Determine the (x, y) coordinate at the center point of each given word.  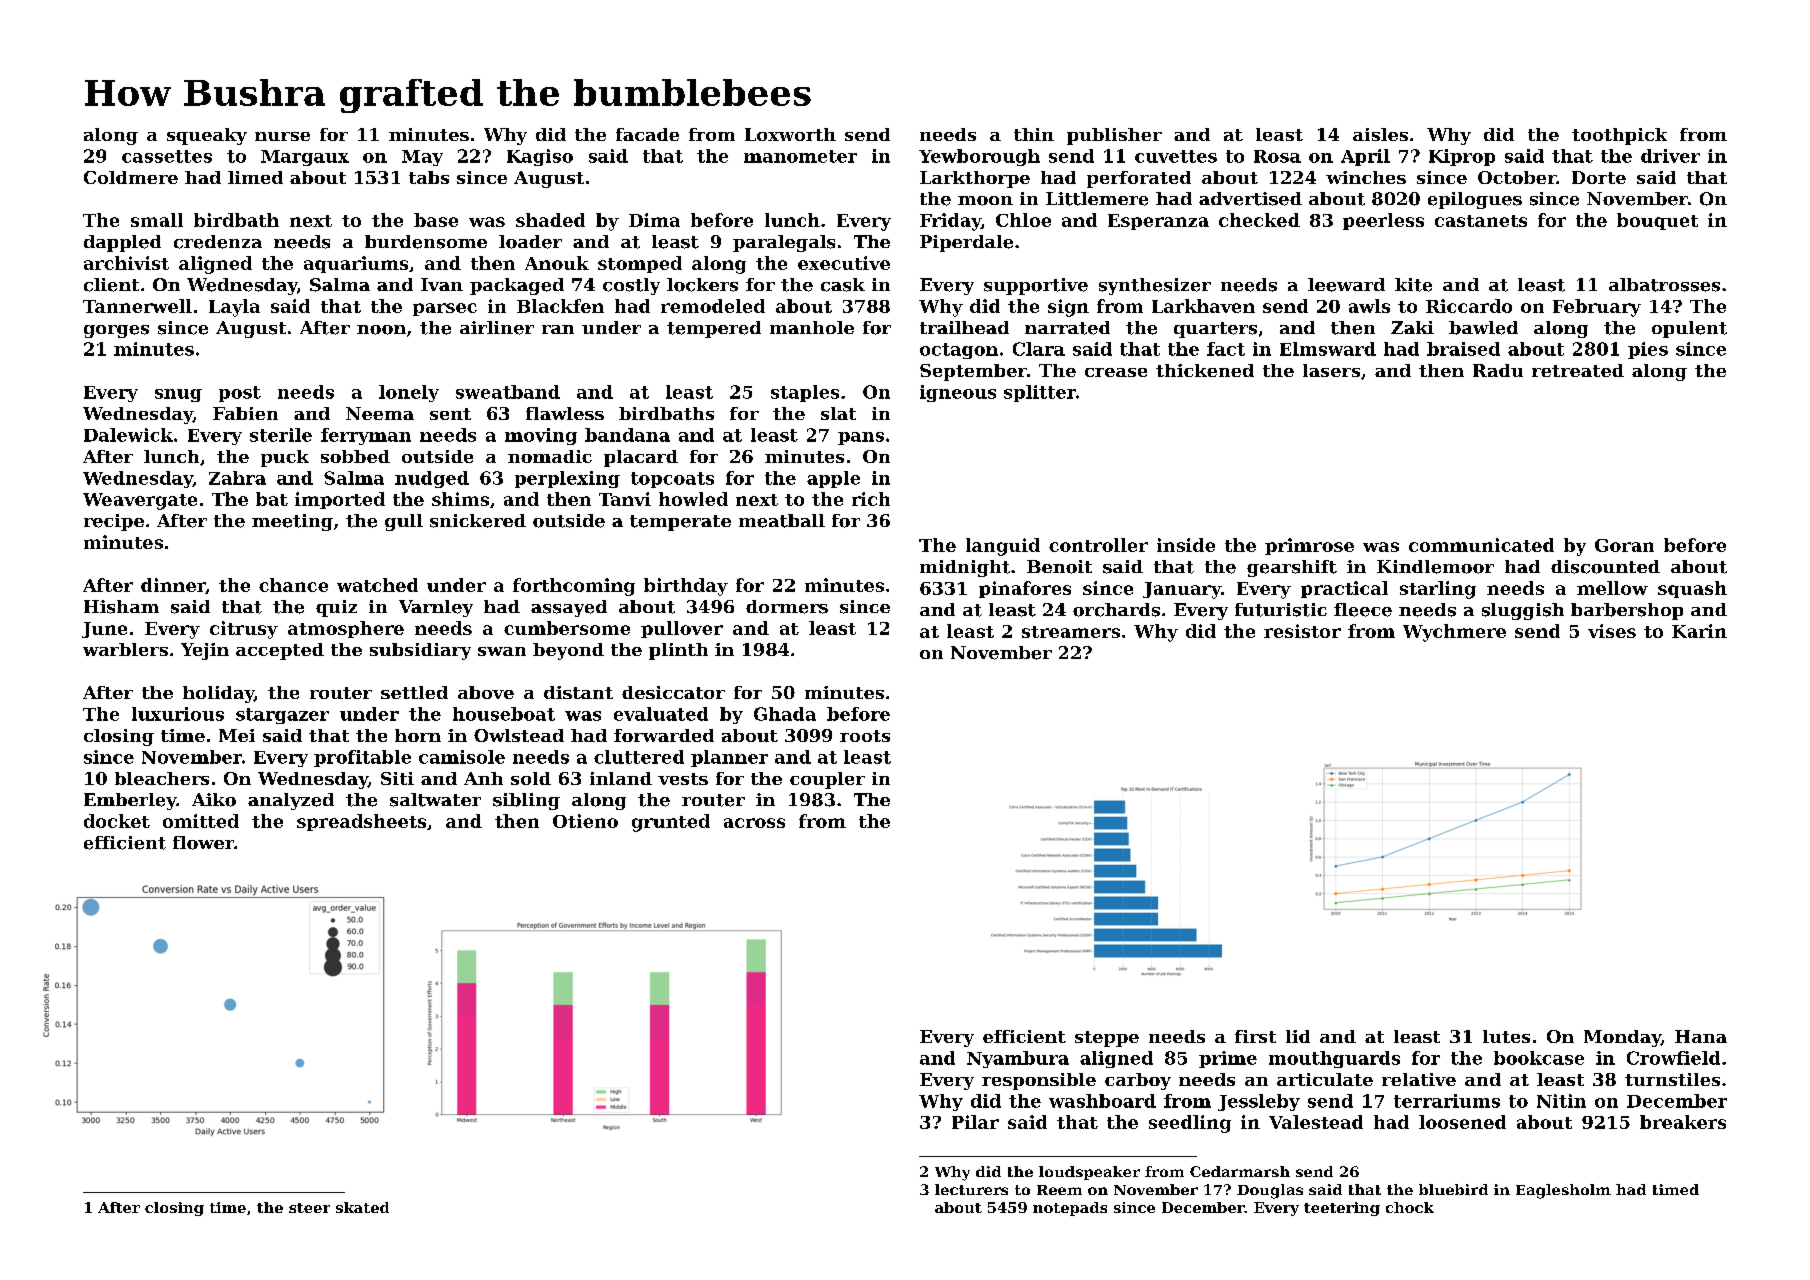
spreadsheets (361, 822)
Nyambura (1018, 1059)
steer (309, 1208)
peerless (1383, 221)
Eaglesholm (1563, 1191)
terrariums (1447, 1101)
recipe (114, 522)
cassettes (167, 156)
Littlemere (1097, 199)
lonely (409, 393)
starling (1438, 590)
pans (861, 438)
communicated (1481, 545)
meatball (782, 521)
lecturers (971, 1189)
